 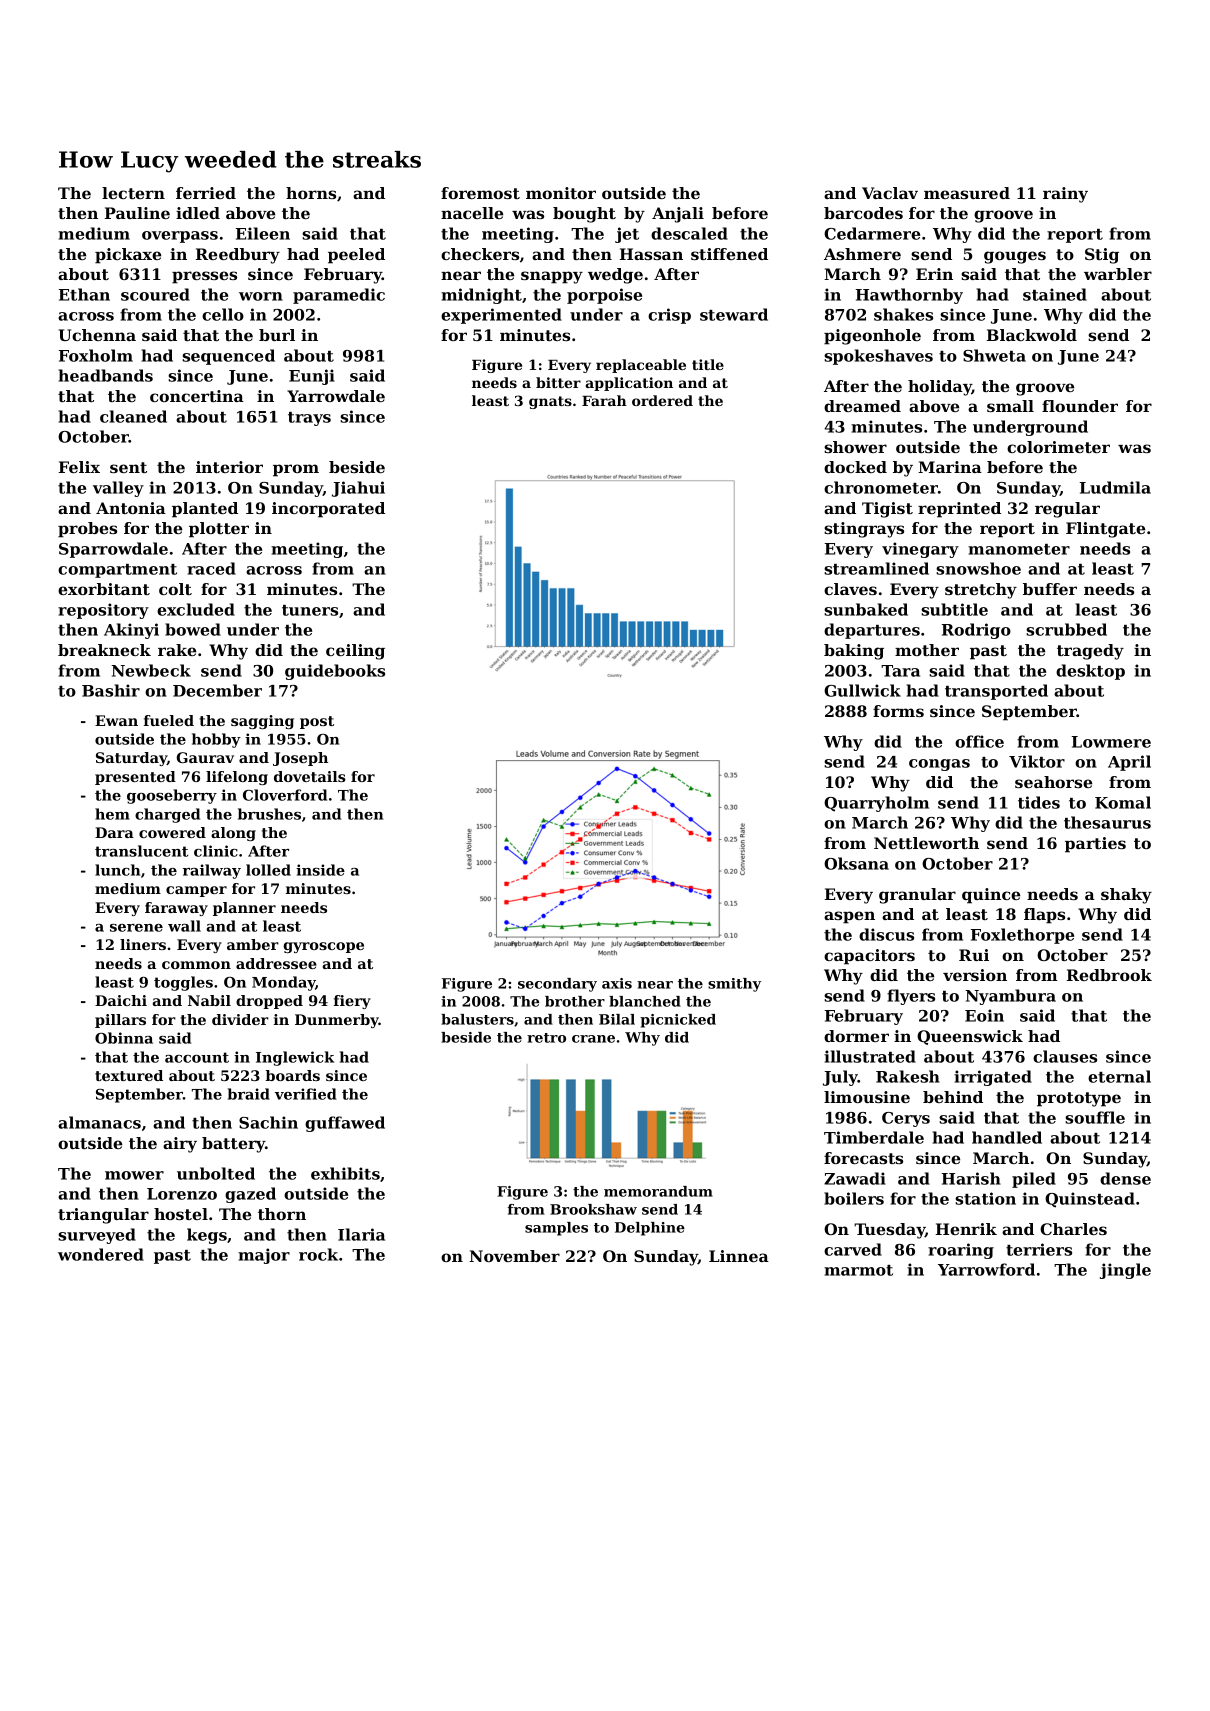 What do you see at coordinates (133, 193) in the screenshot?
I see `lectern` at bounding box center [133, 193].
